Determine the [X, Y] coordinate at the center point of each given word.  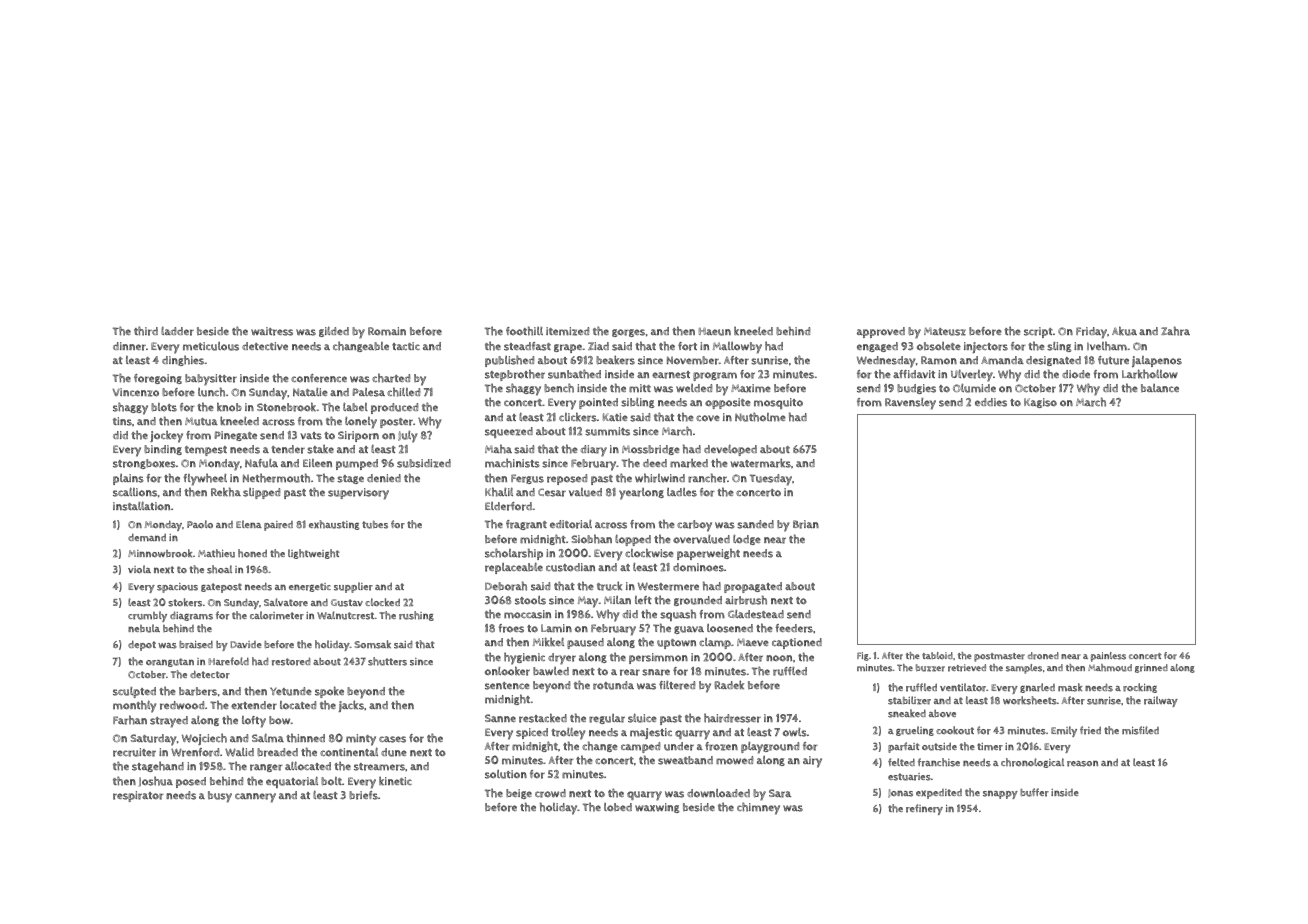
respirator [138, 796]
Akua [1124, 331]
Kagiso [1040, 403]
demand [147, 537]
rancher [707, 478]
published [509, 361]
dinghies [183, 360]
